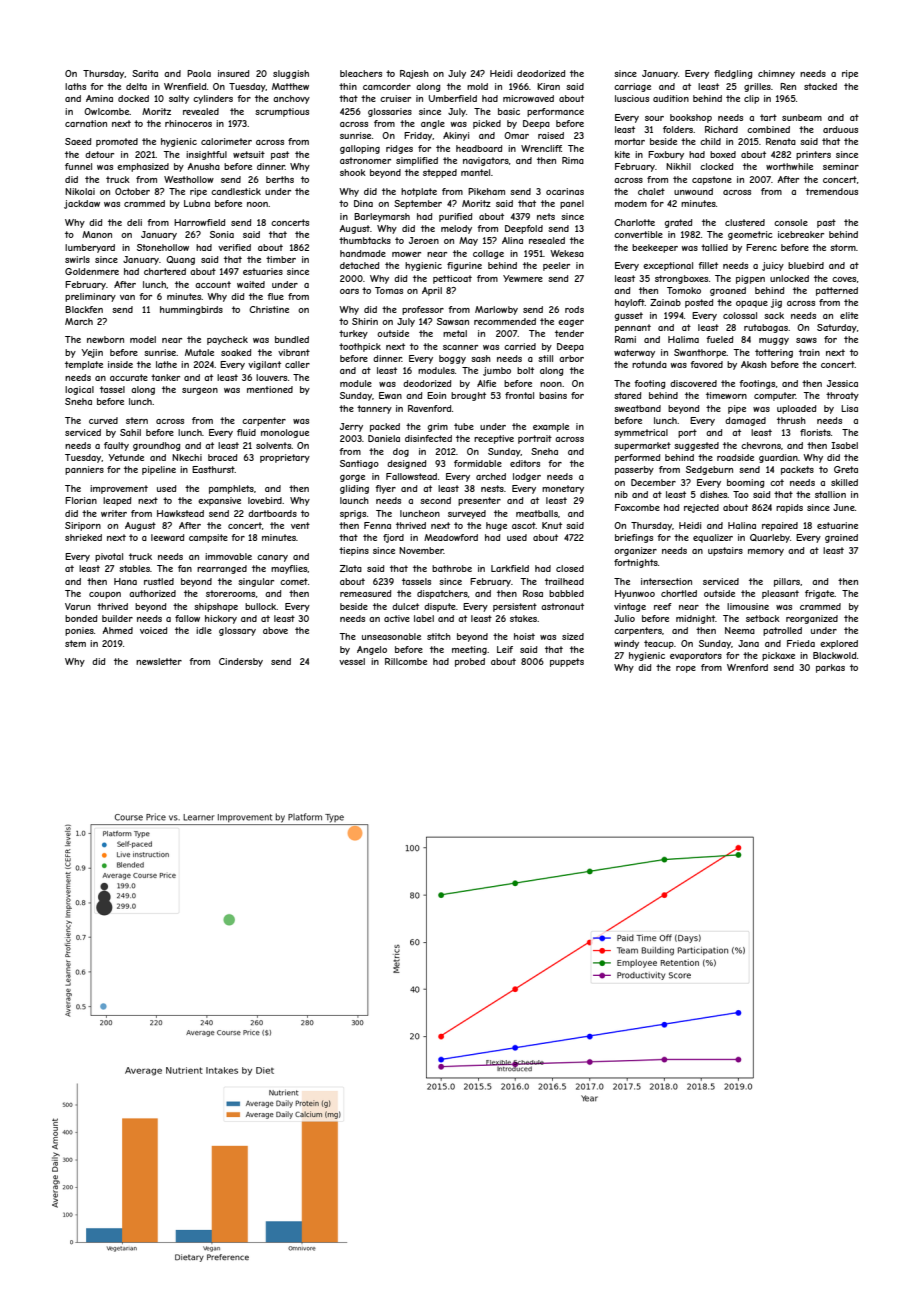 The height and width of the document is (1308, 924). What do you see at coordinates (440, 607) in the document?
I see `dispute` at bounding box center [440, 607].
